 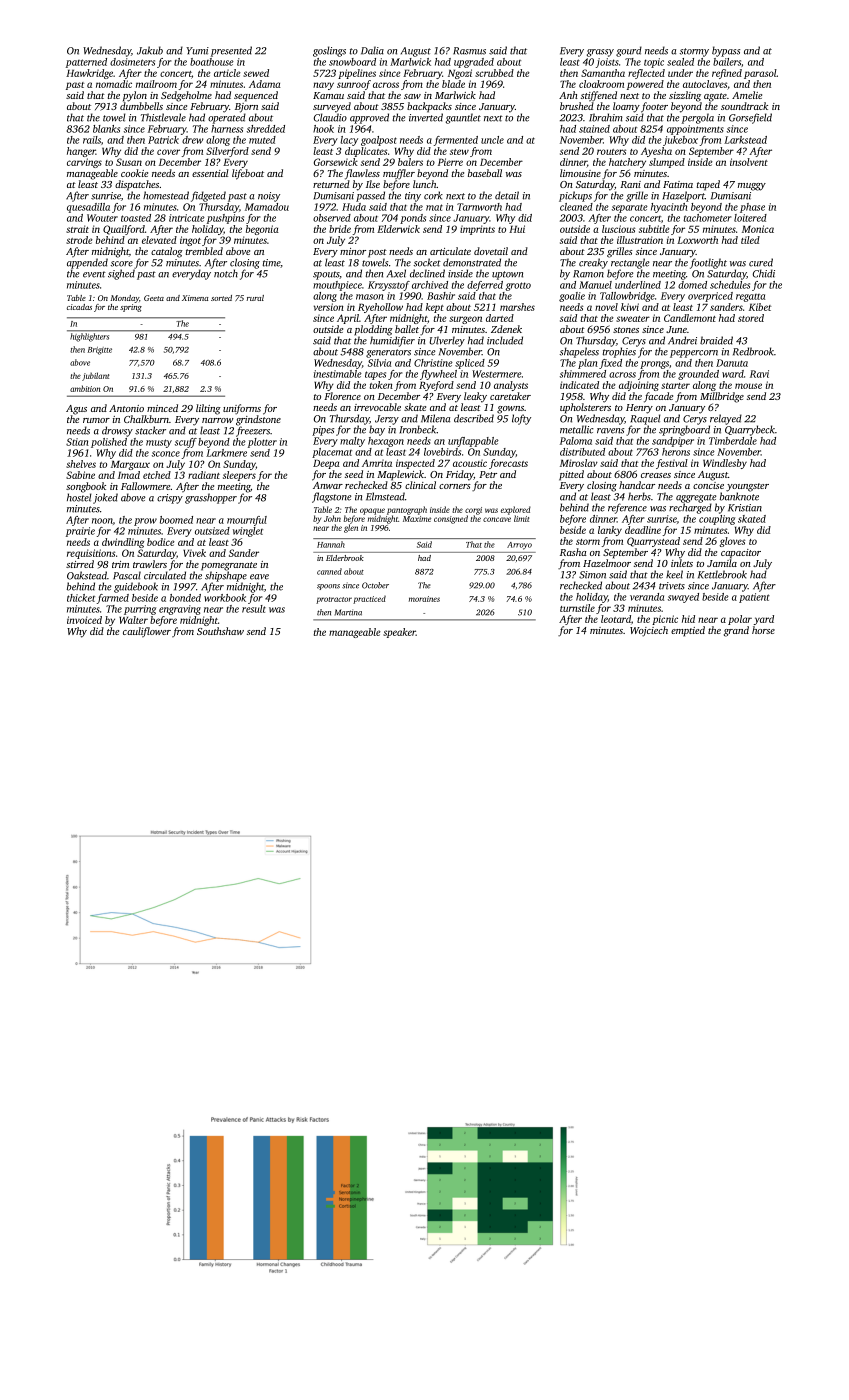 What do you see at coordinates (370, 196) in the screenshot?
I see `passed` at bounding box center [370, 196].
